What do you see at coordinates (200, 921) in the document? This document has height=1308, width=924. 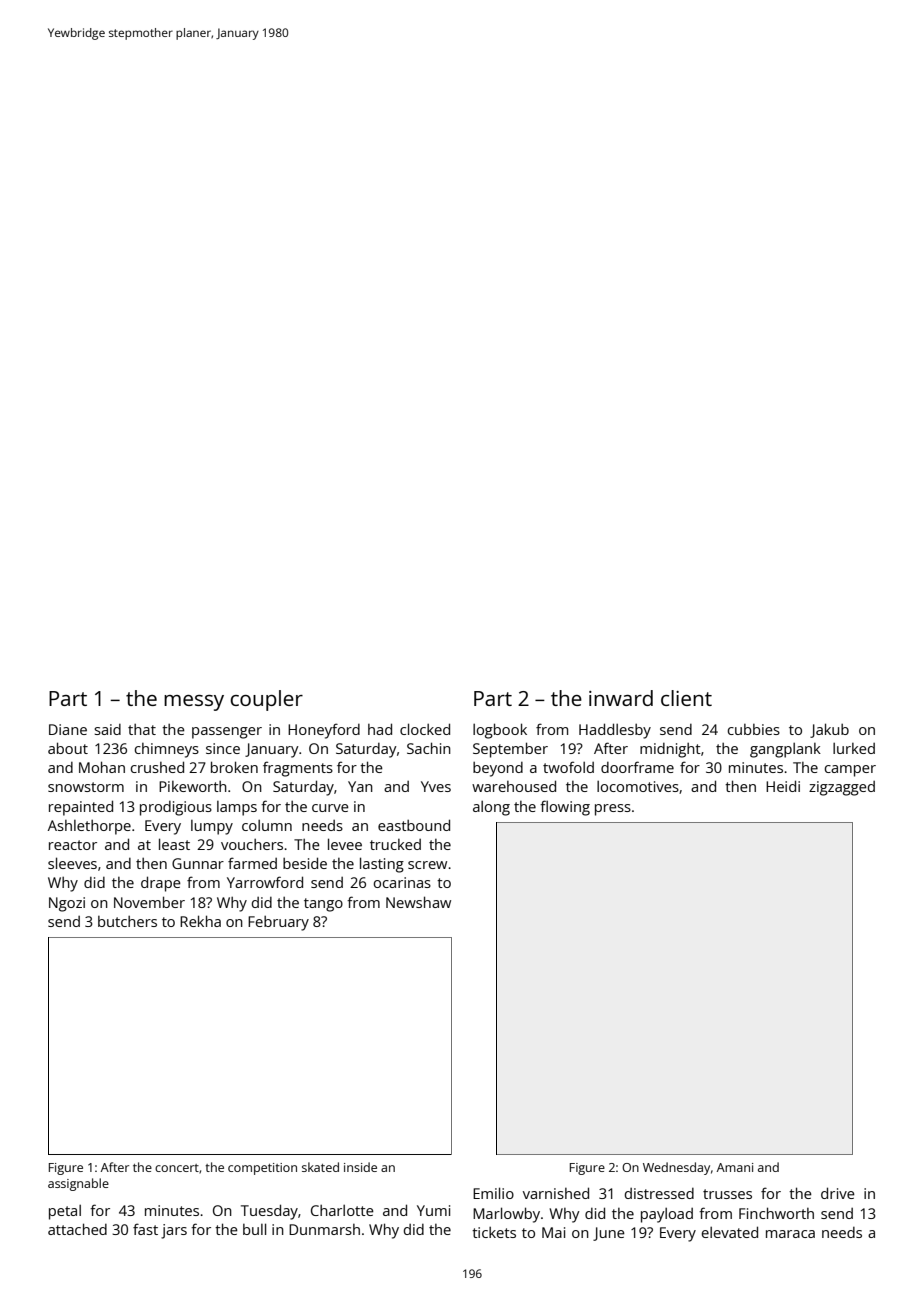 I see `Rekha` at bounding box center [200, 921].
